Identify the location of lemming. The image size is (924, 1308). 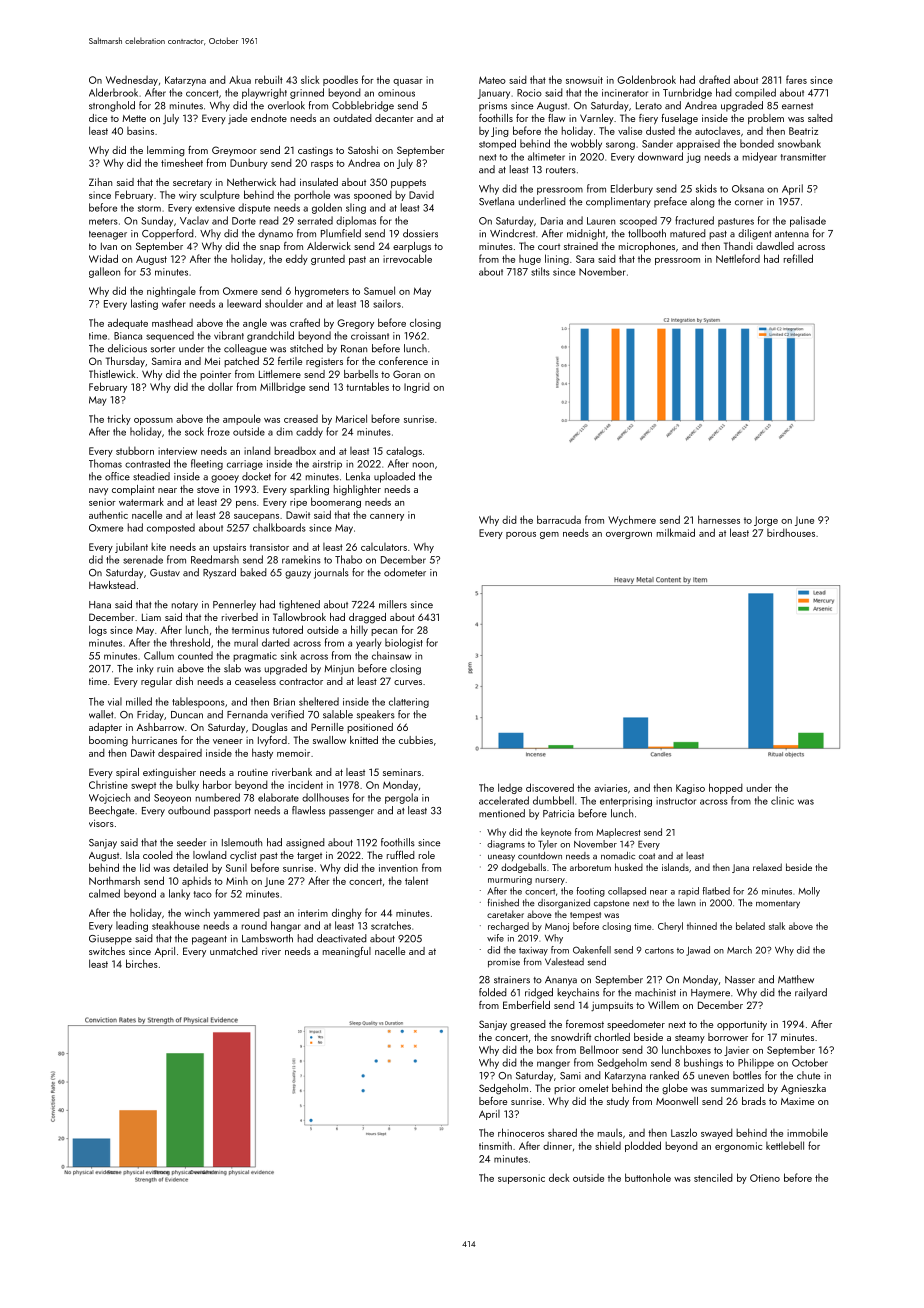
(166, 151).
